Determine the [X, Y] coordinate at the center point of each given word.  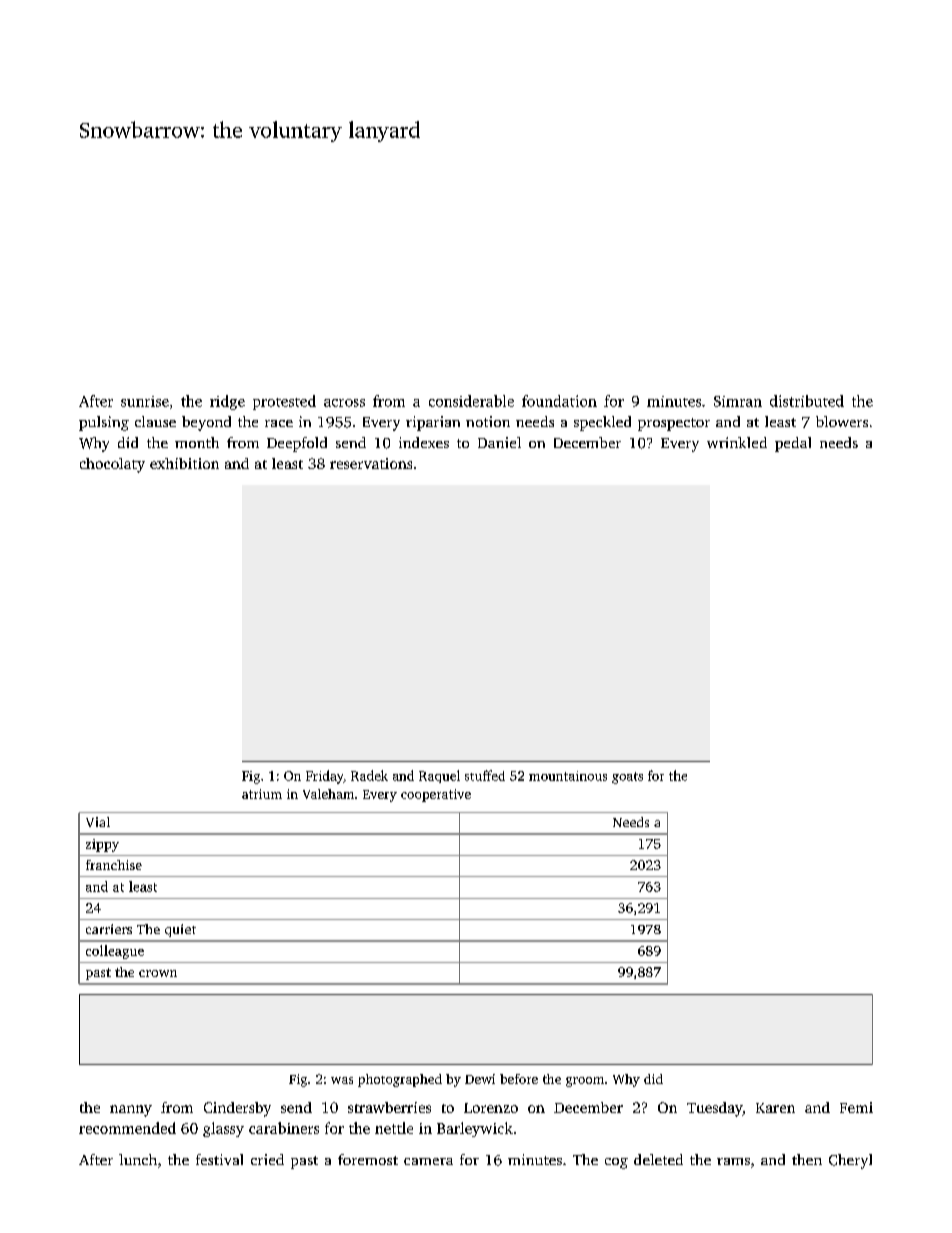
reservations [371, 463]
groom [585, 1082]
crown [158, 973]
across [344, 403]
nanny [131, 1111]
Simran [738, 401]
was [342, 1080]
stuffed [485, 775]
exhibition [184, 463]
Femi [856, 1107]
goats [627, 778]
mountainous [568, 776]
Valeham [328, 794]
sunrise [145, 401]
